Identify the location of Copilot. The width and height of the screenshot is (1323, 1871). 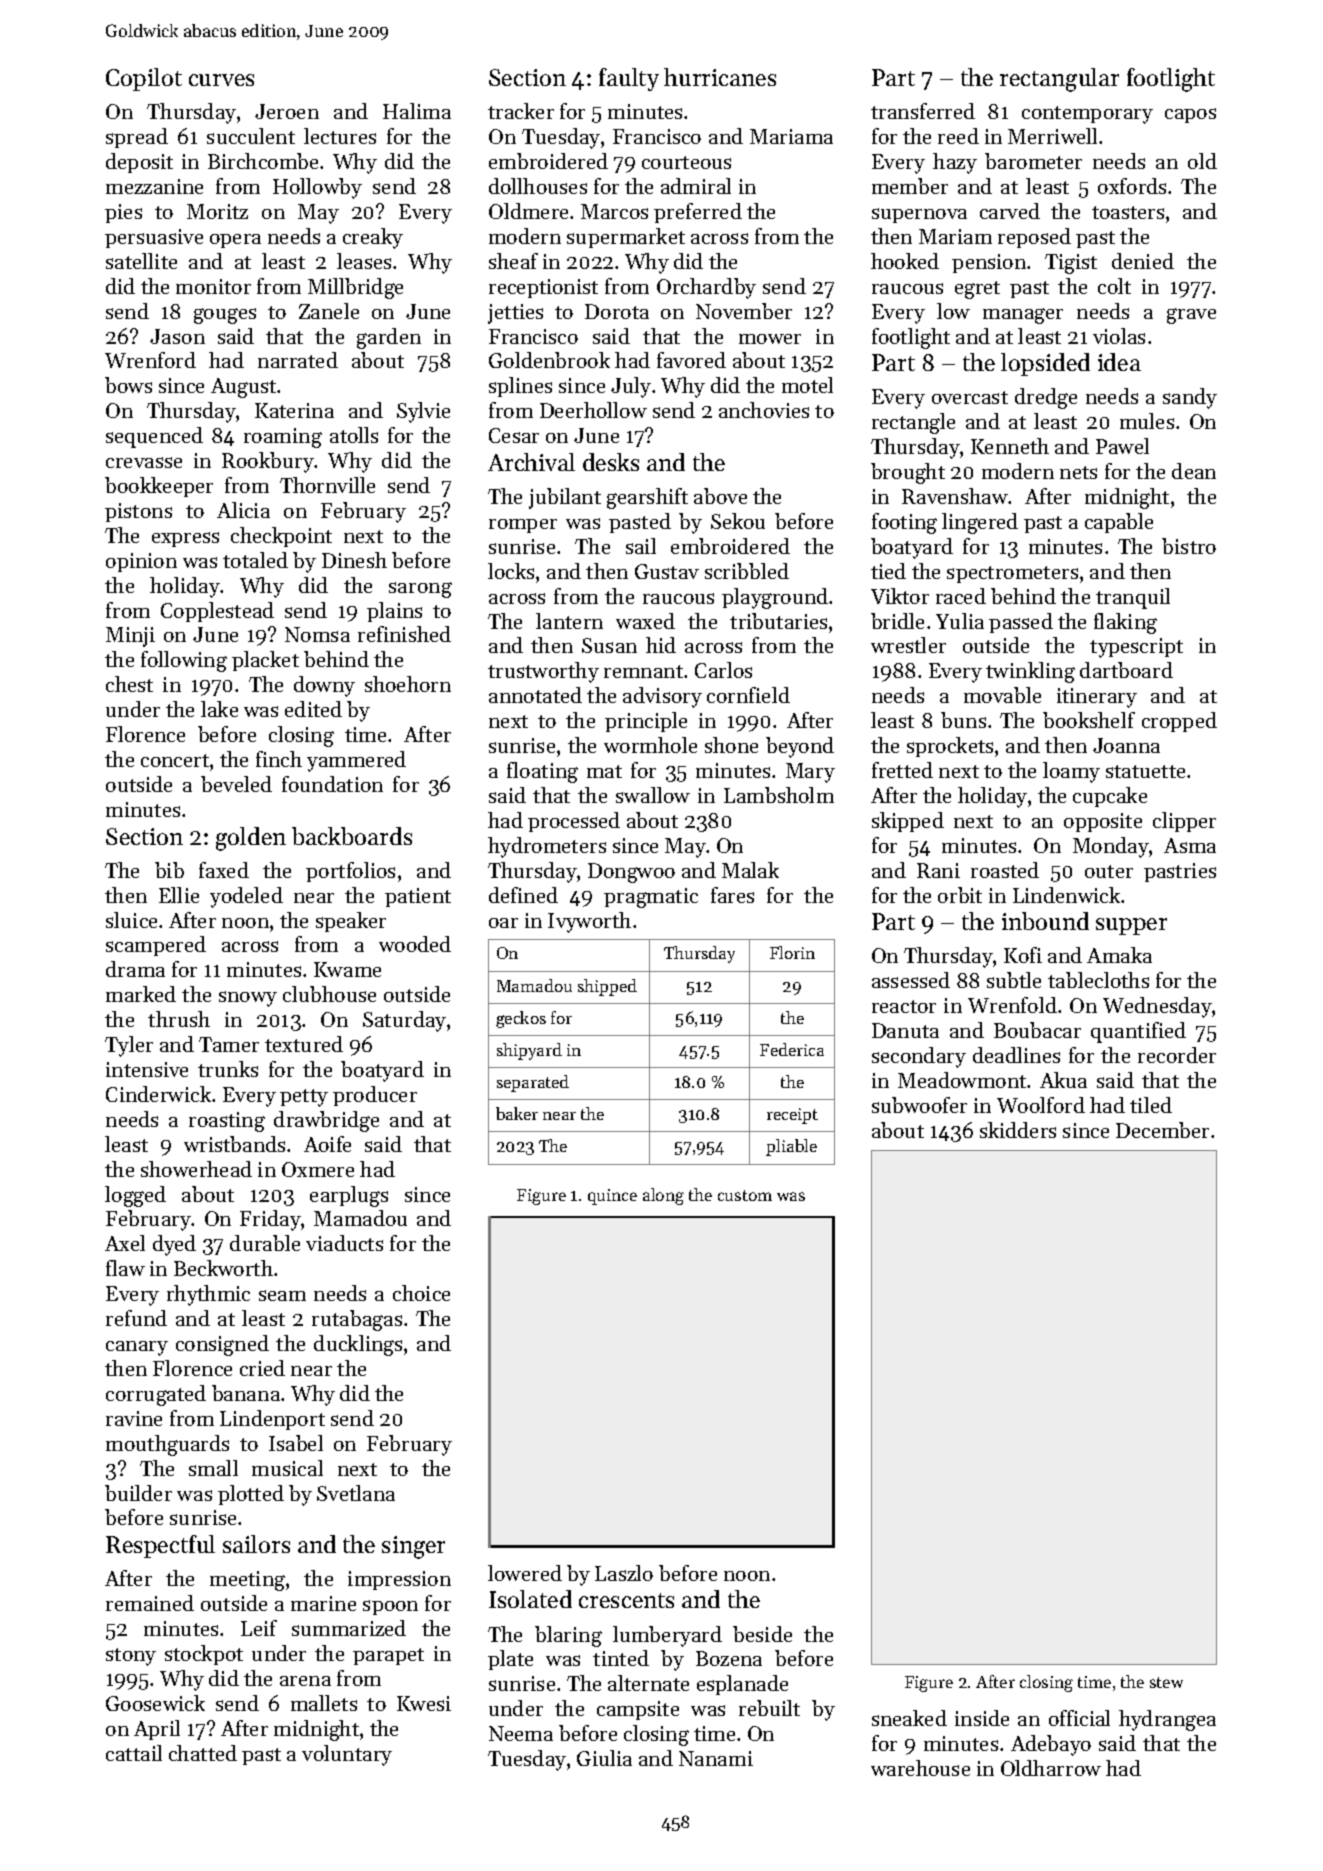
(144, 79).
